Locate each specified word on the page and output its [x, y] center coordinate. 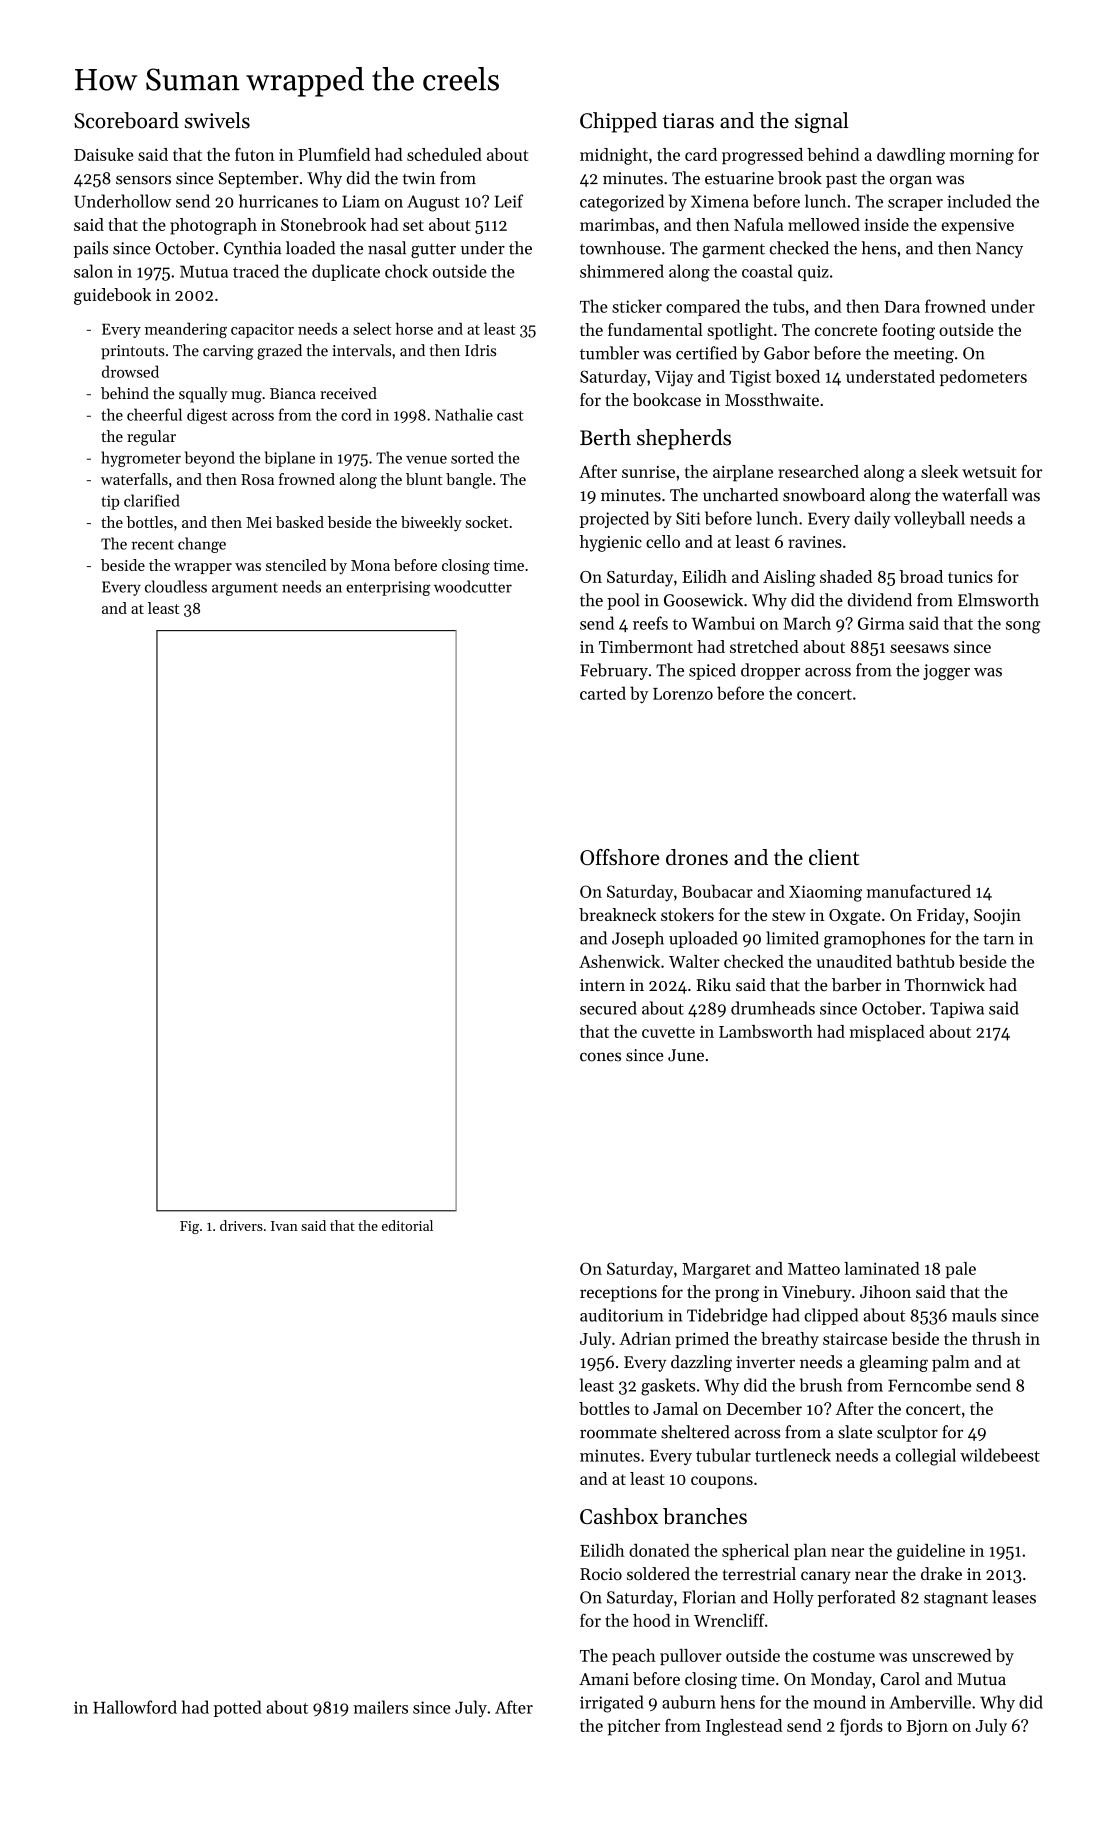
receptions [618, 1294]
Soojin [997, 917]
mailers [380, 1707]
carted [603, 693]
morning [982, 157]
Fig [189, 1227]
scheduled [444, 154]
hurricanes [278, 201]
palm [951, 1363]
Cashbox [619, 1516]
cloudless [176, 586]
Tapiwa [957, 1010]
